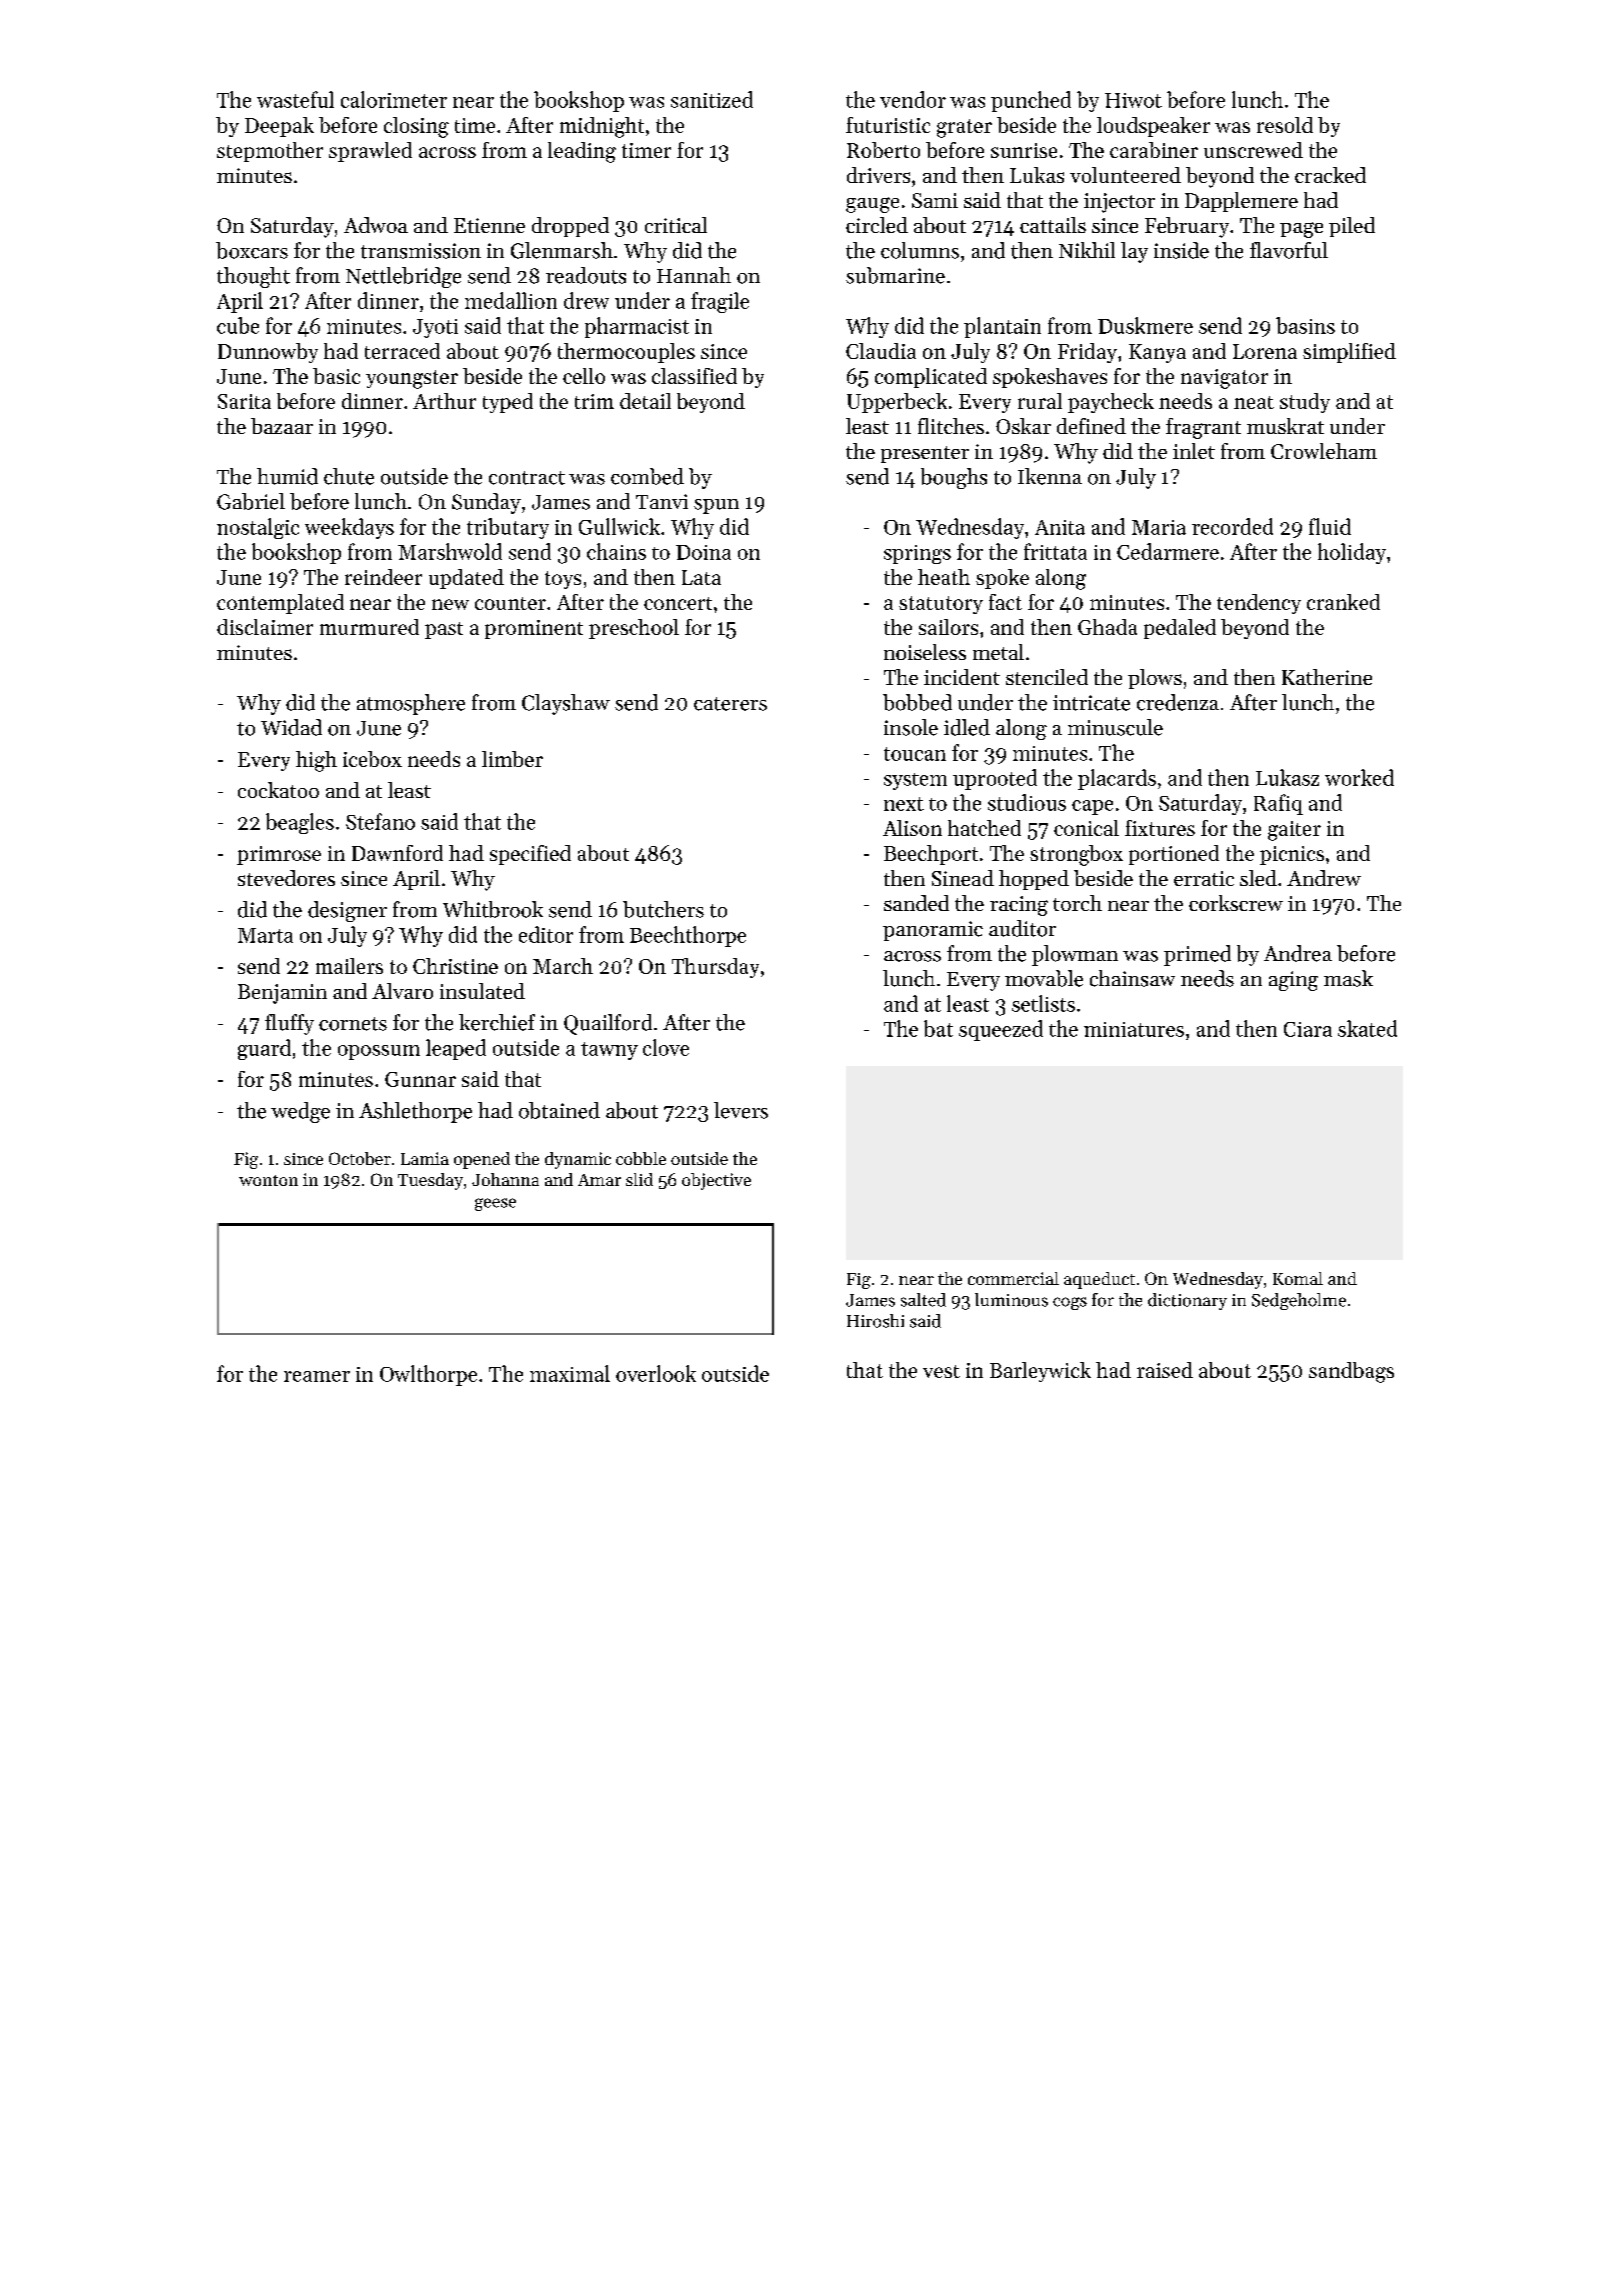  Describe the element at coordinates (265, 935) in the screenshot. I see `Marta` at that location.
